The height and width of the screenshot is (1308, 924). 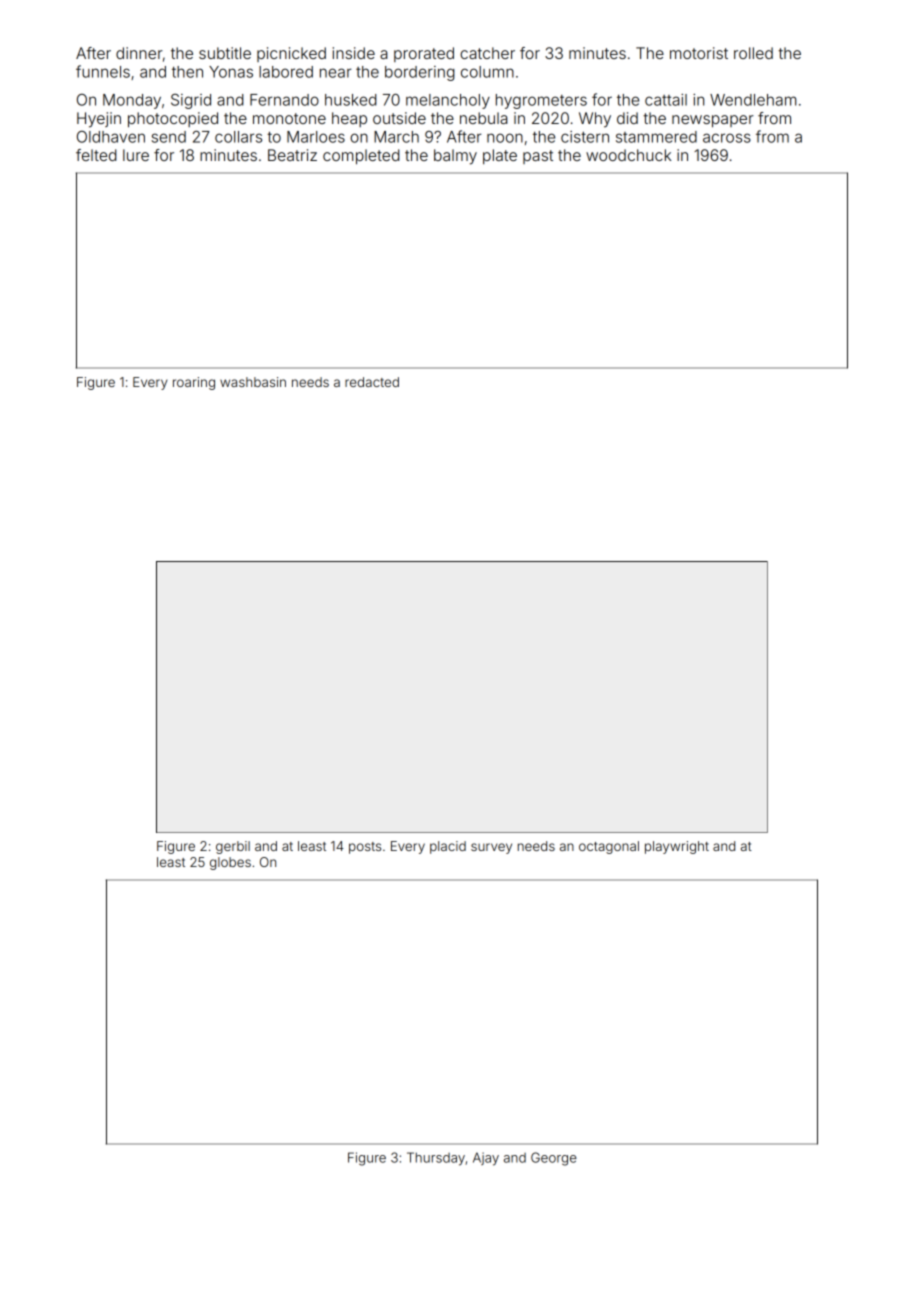 What do you see at coordinates (233, 847) in the screenshot?
I see `gerbil` at bounding box center [233, 847].
